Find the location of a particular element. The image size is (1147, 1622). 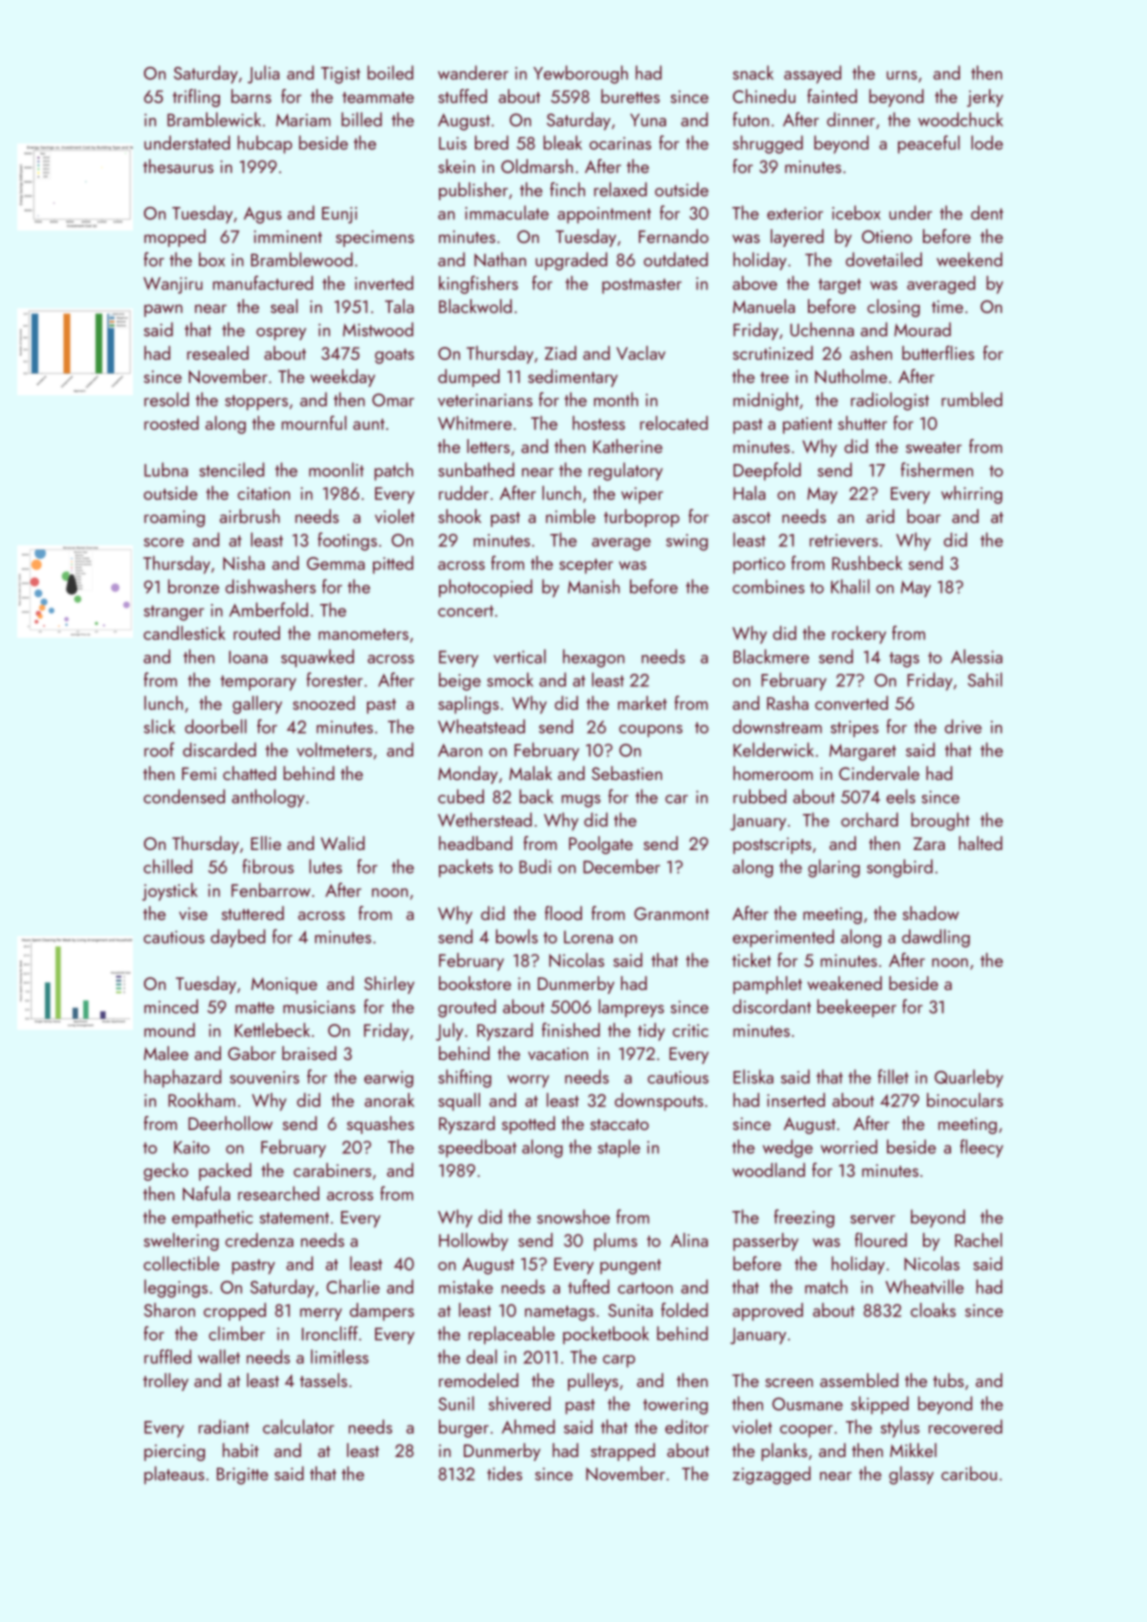

Gemma is located at coordinates (336, 563).
